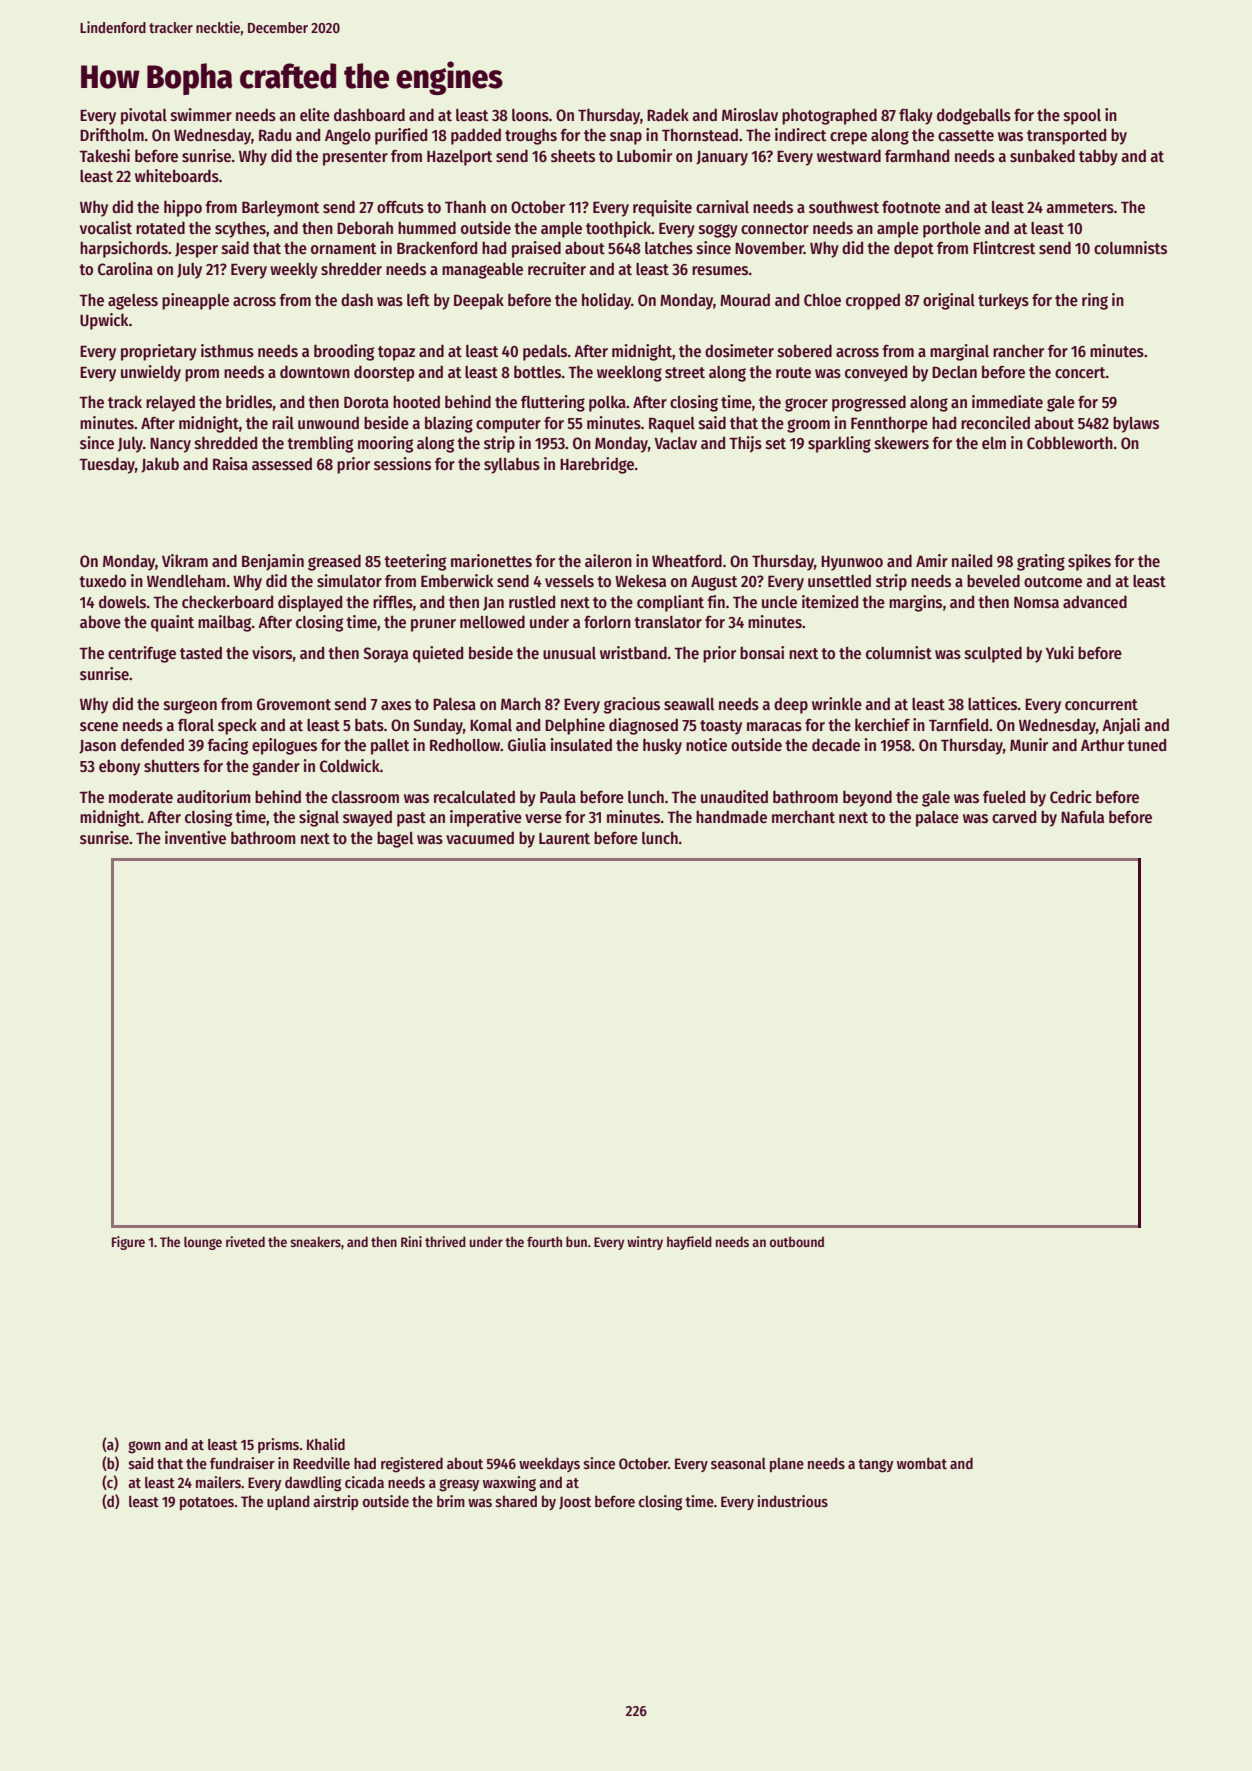 This image has width=1252, height=1771. Describe the element at coordinates (937, 819) in the image. I see `palace` at that location.
